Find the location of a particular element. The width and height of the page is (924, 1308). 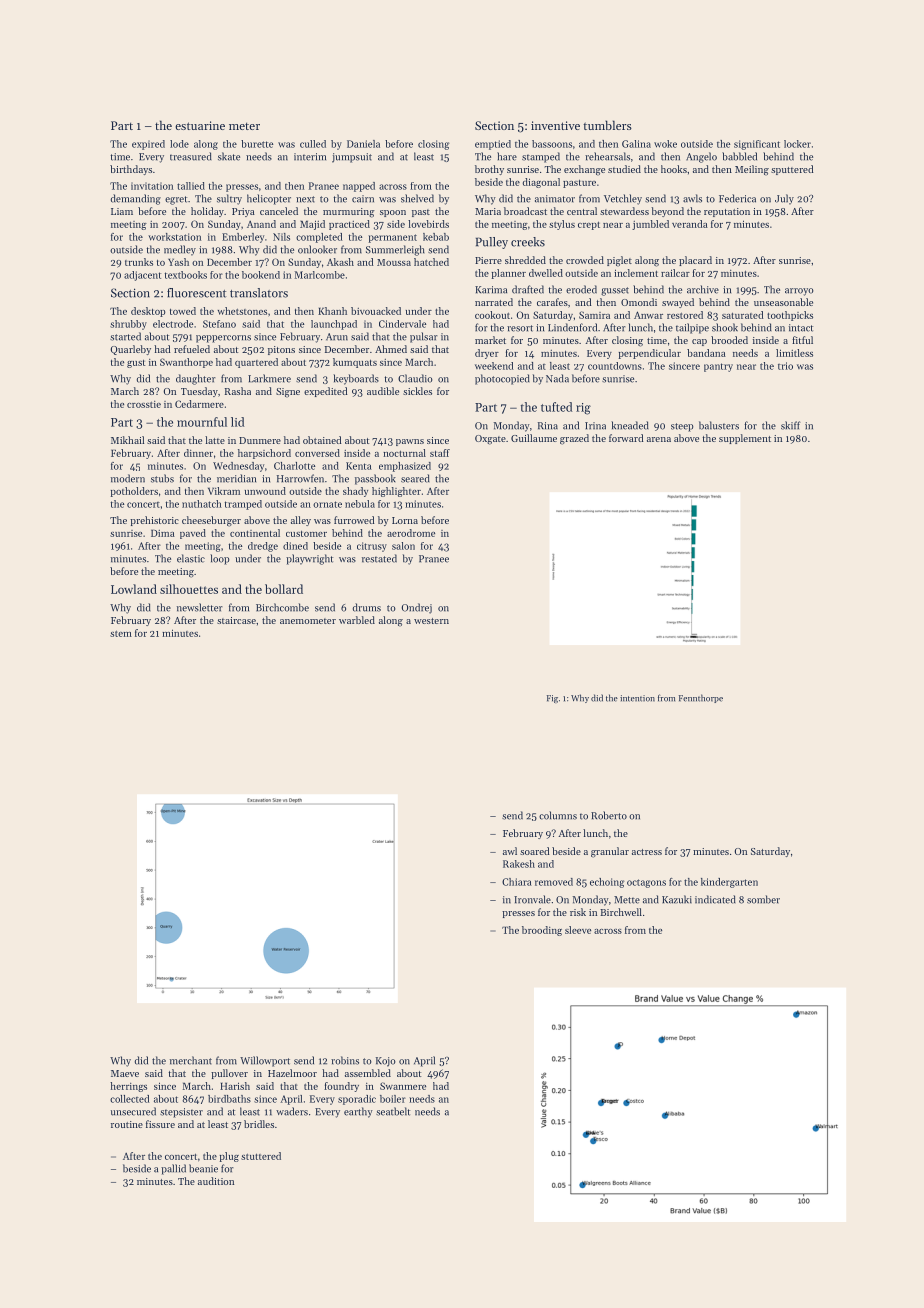

Fennthorpe is located at coordinates (701, 698).
